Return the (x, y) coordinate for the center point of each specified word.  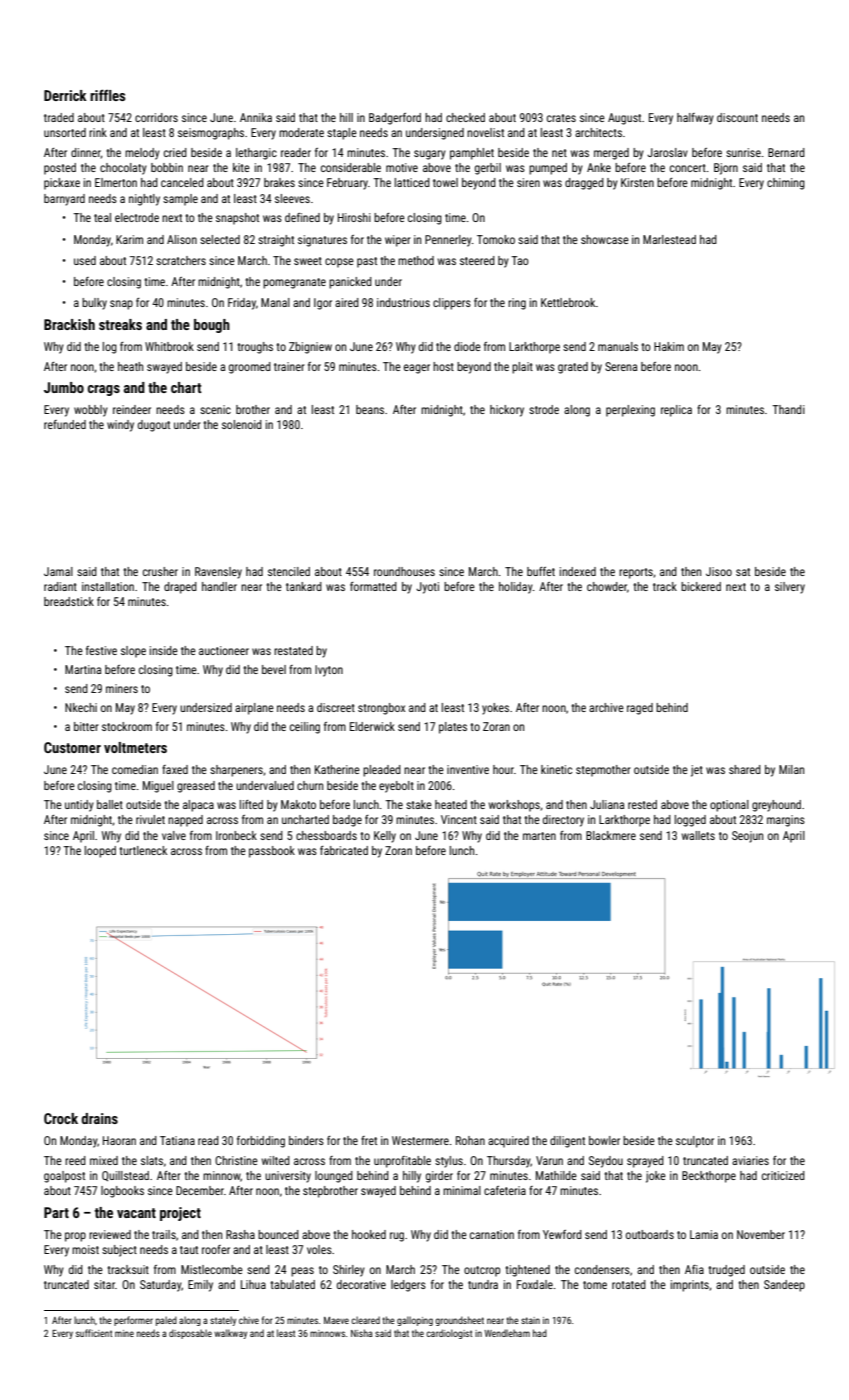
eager (417, 369)
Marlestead (669, 239)
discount (737, 117)
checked (465, 117)
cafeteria (505, 1190)
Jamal (58, 571)
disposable (190, 1334)
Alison (182, 239)
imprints (690, 1286)
